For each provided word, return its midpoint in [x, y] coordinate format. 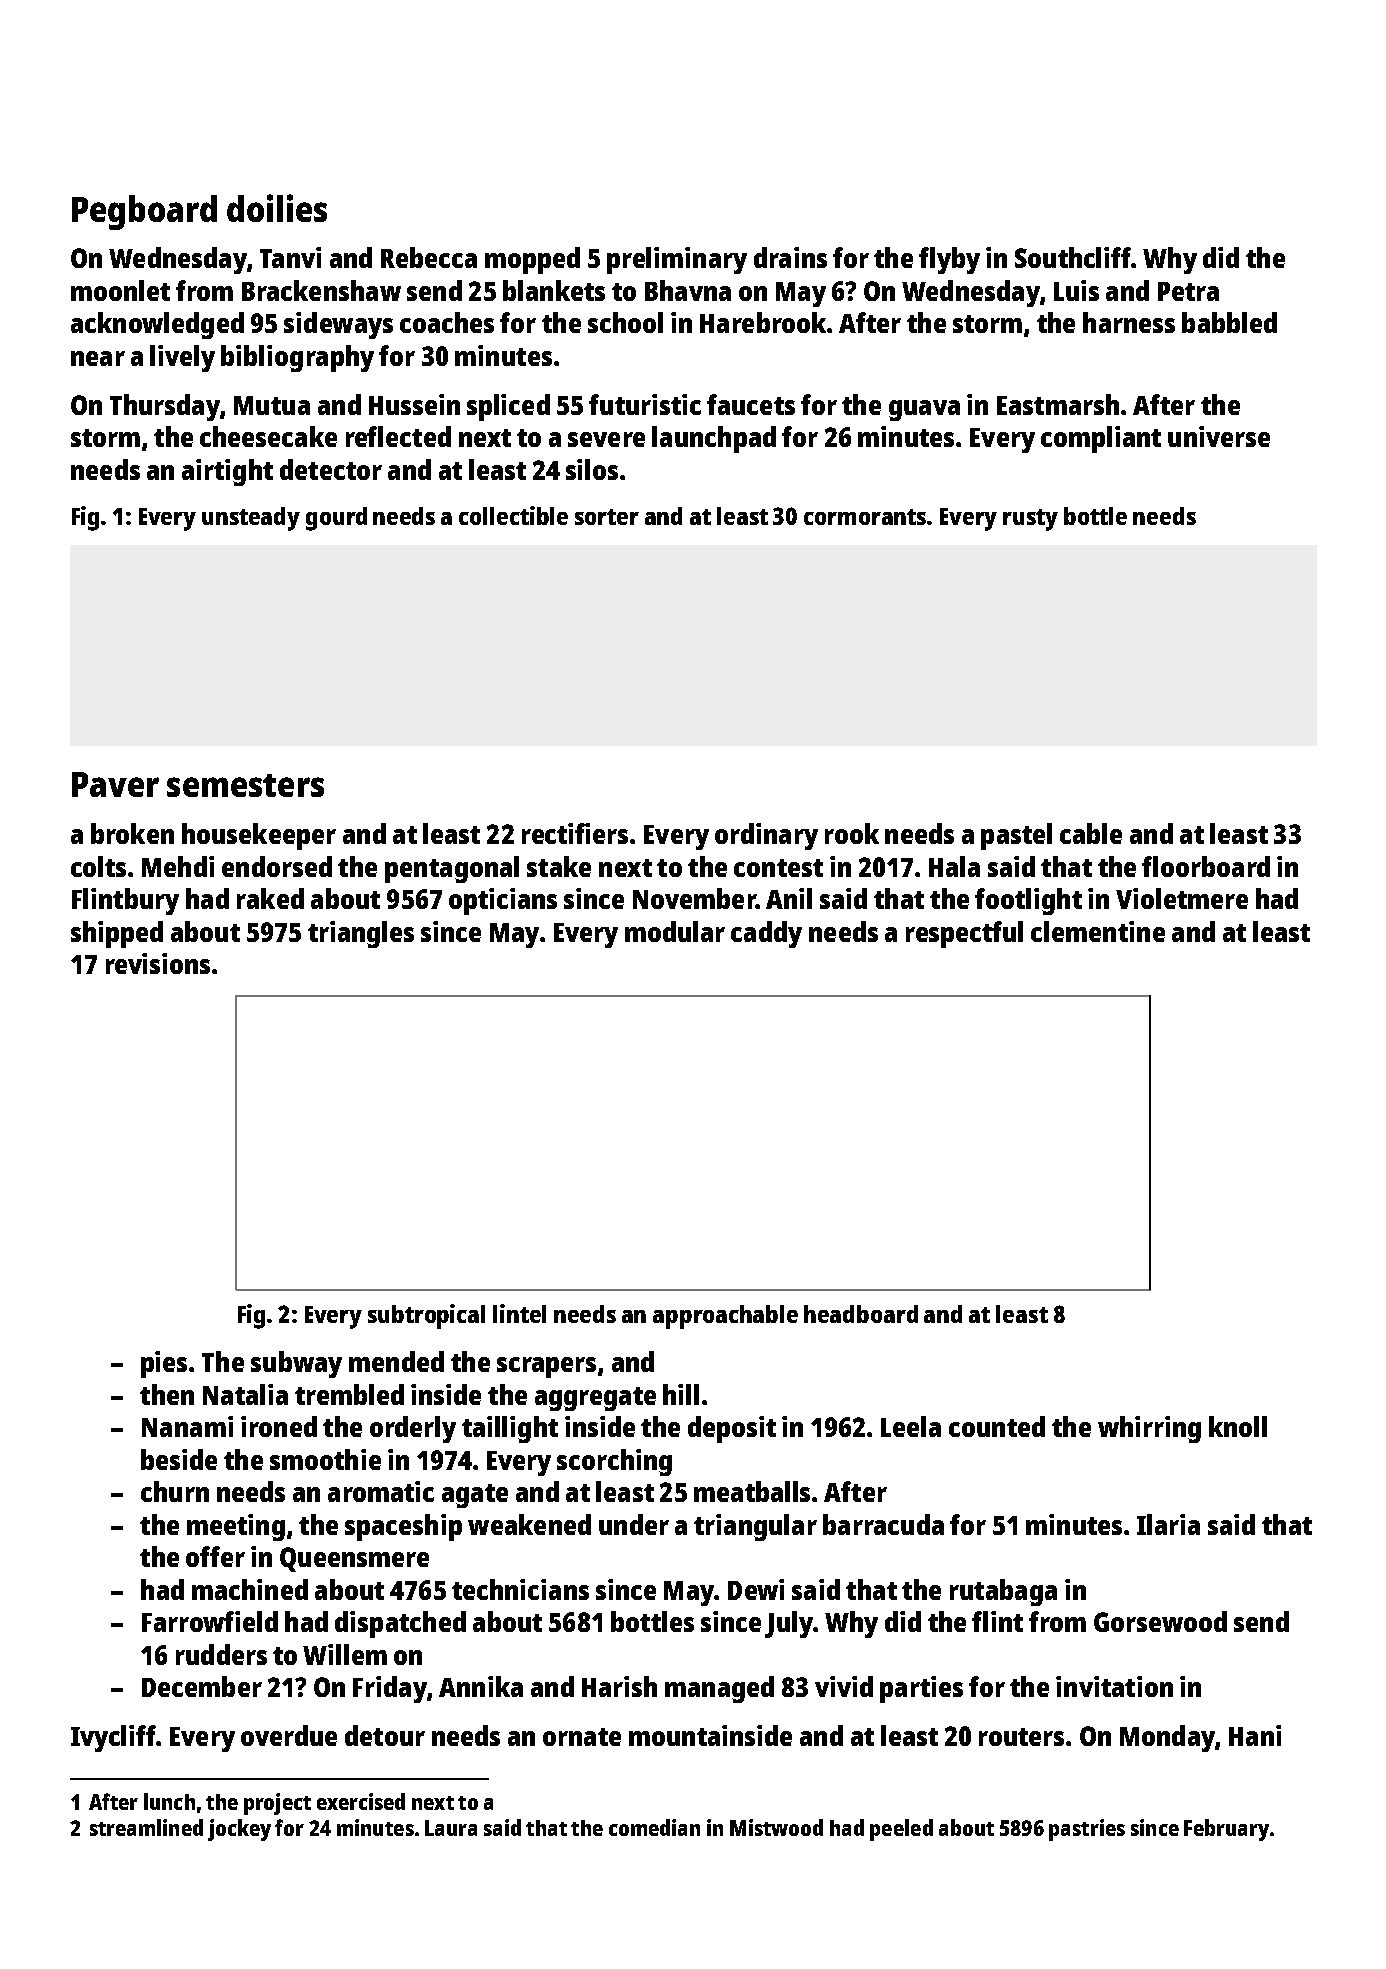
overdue [289, 1735]
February [1226, 1830]
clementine [1098, 931]
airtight [227, 472]
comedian [654, 1827]
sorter [607, 517]
